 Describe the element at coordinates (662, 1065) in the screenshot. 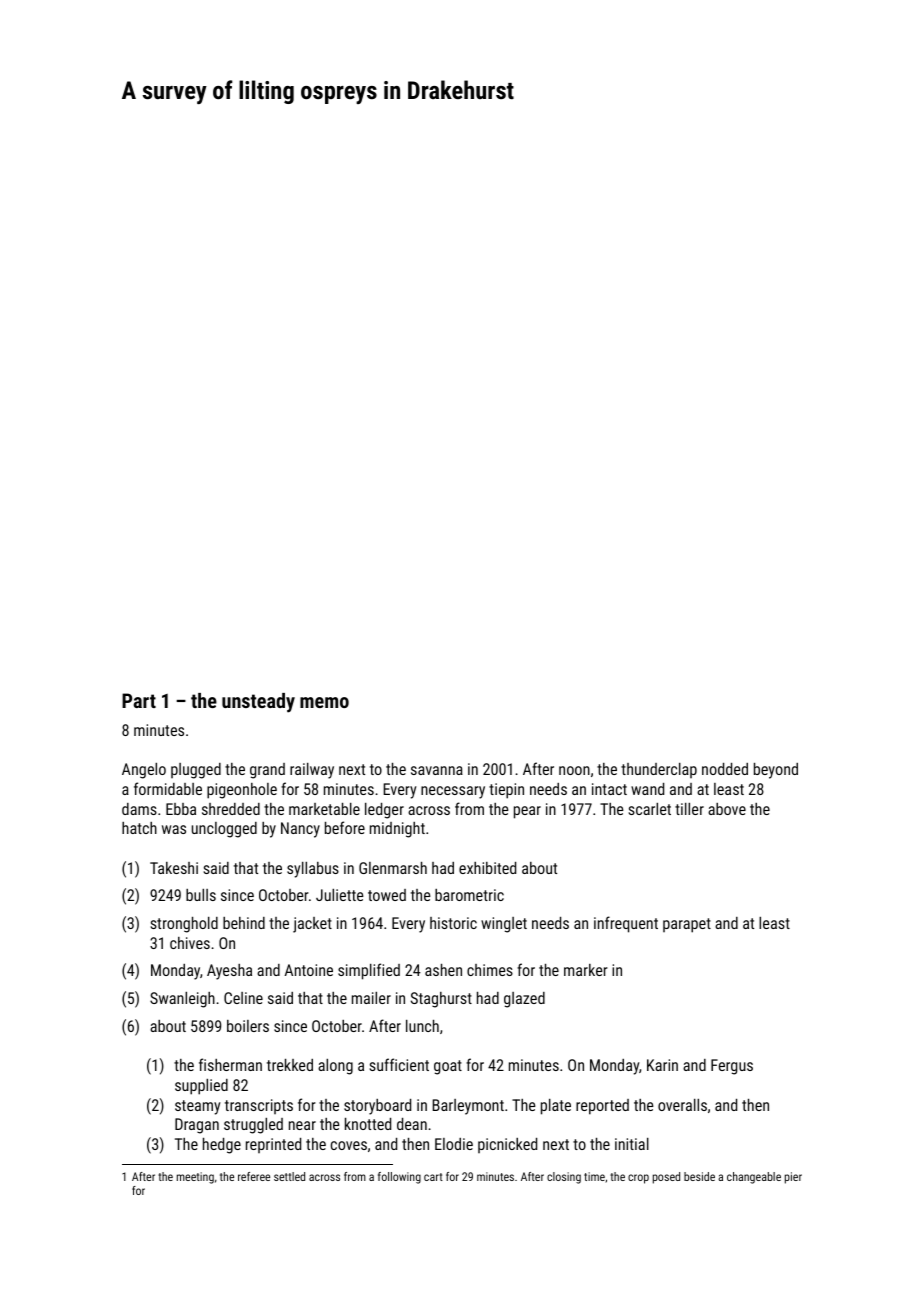

I see `Karin` at that location.
